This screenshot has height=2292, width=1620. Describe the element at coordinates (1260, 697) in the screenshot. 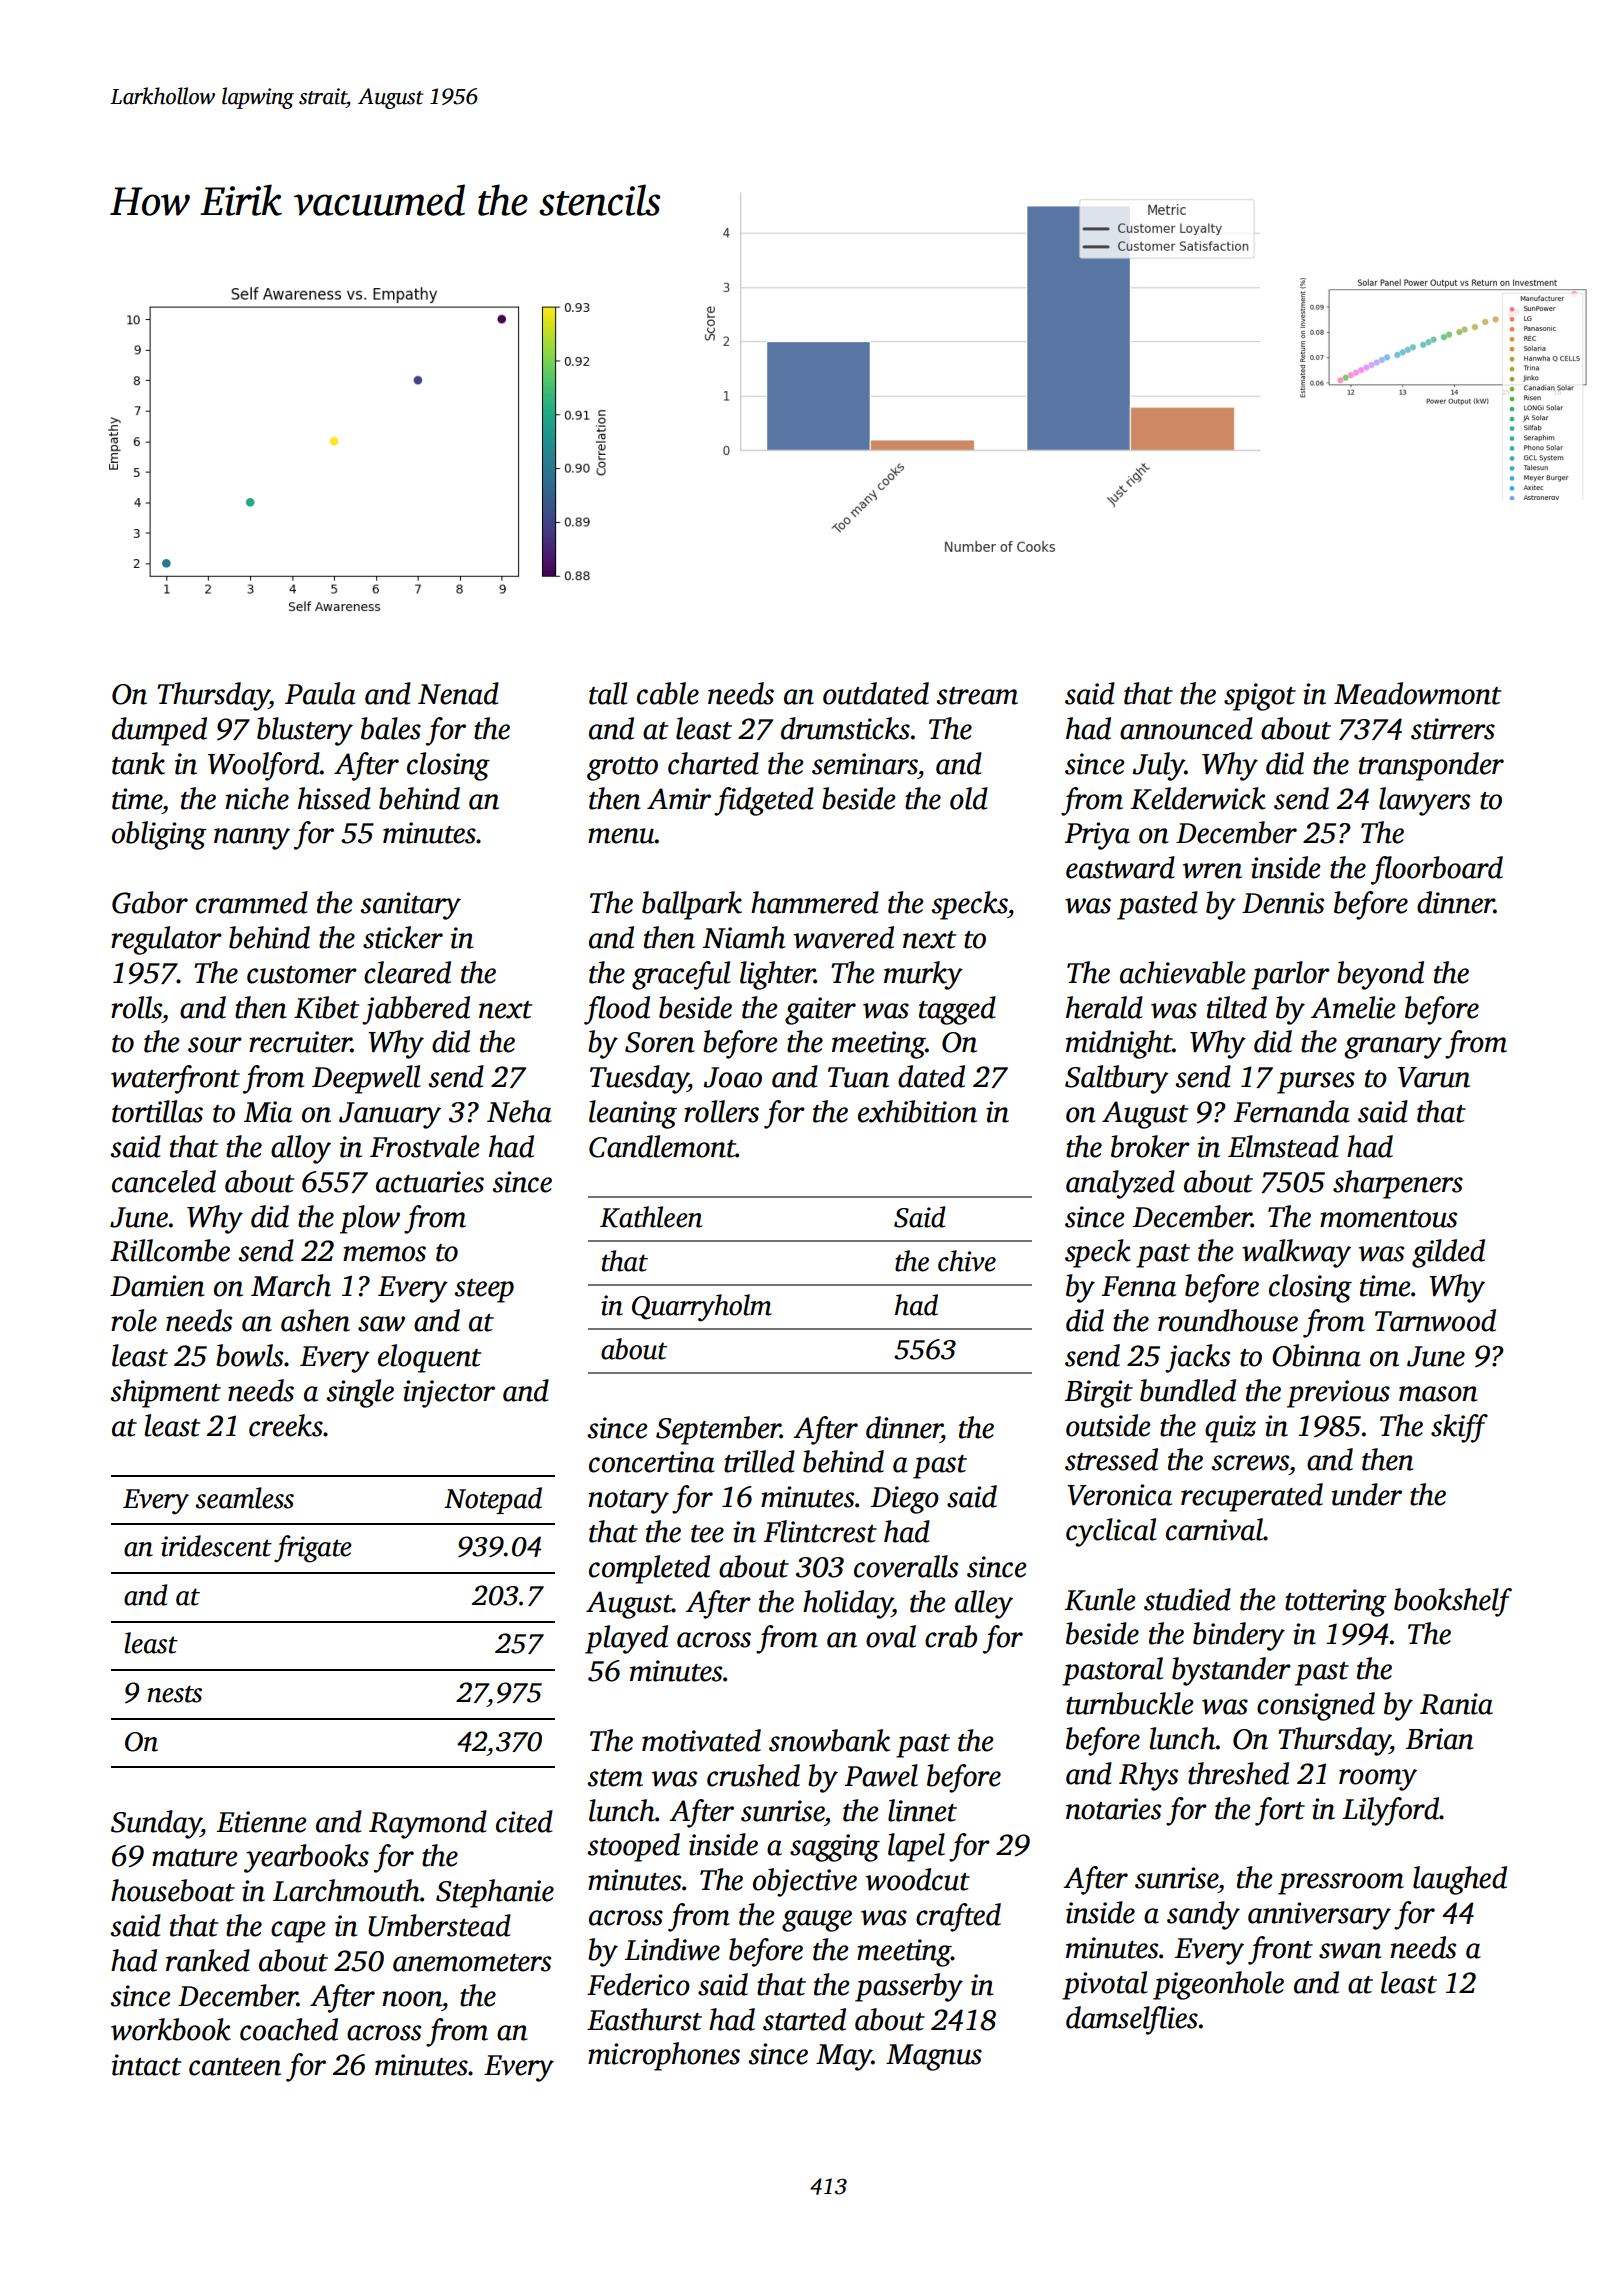

I see `spigot` at that location.
